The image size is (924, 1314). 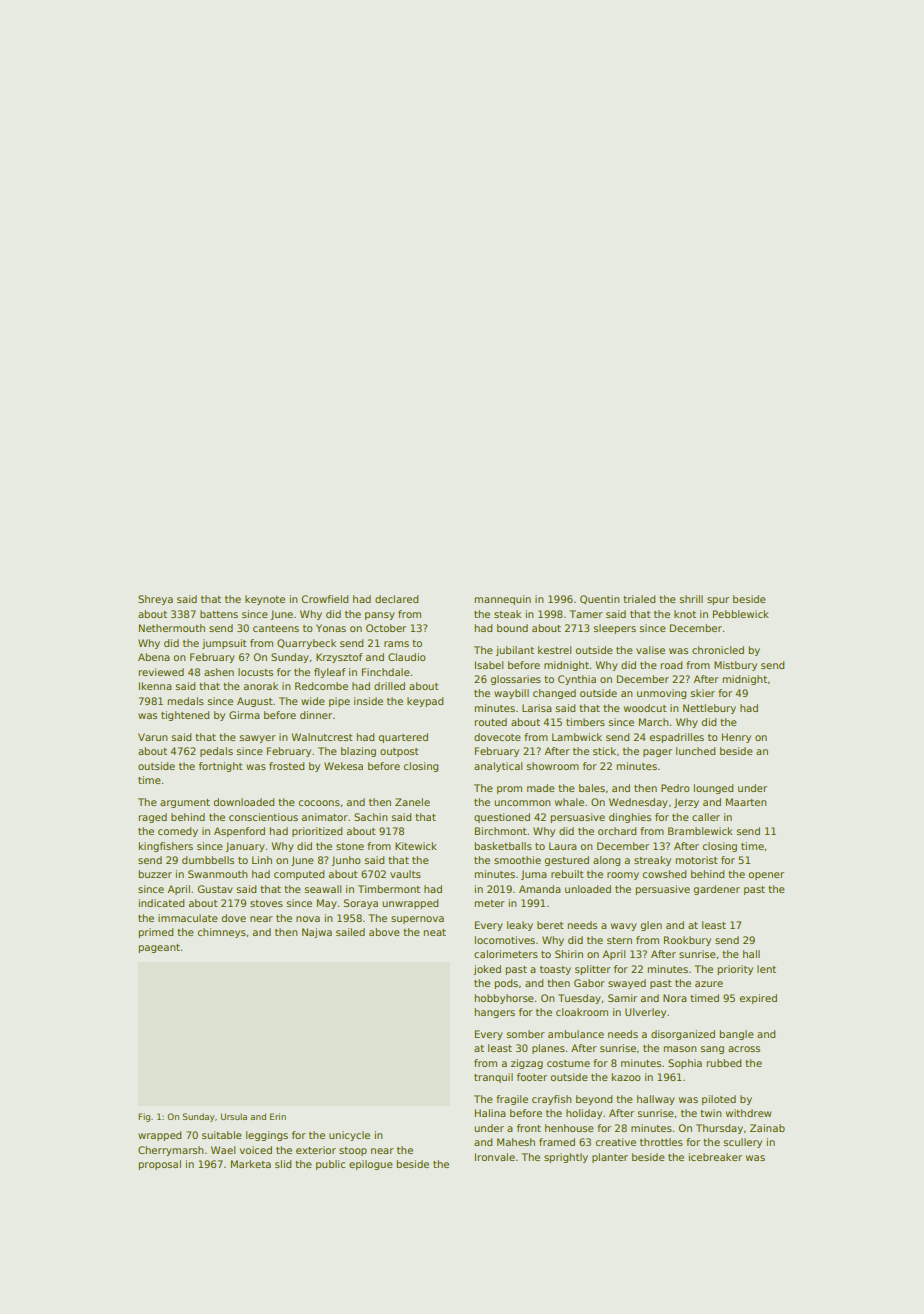 What do you see at coordinates (283, 1164) in the screenshot?
I see `slid` at bounding box center [283, 1164].
